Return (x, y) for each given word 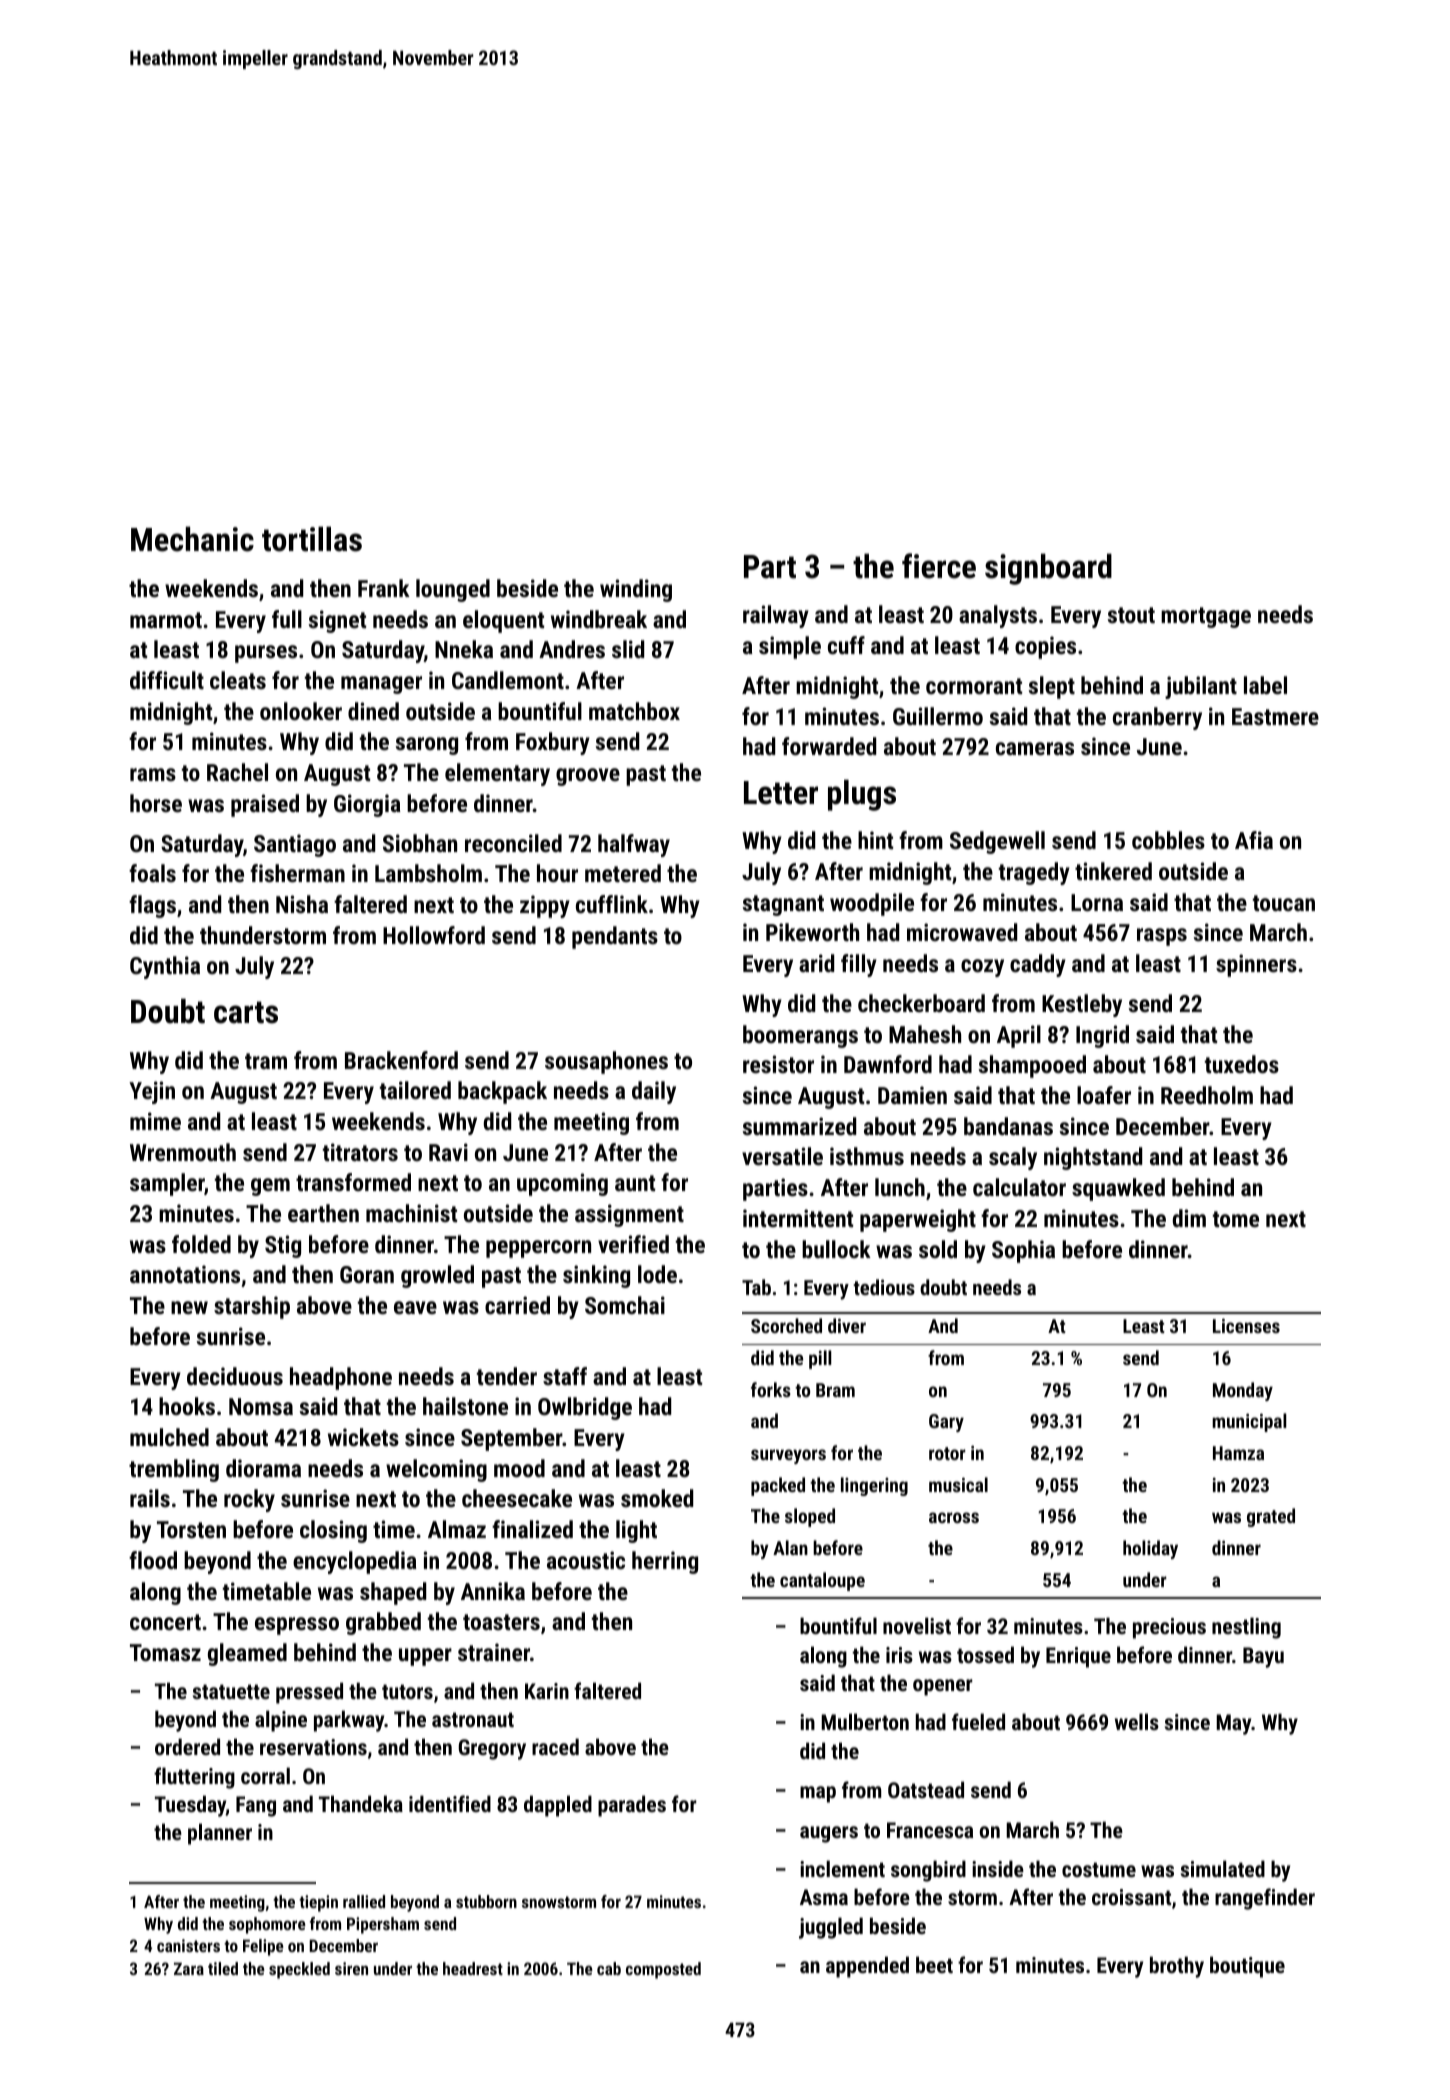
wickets (363, 1437)
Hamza (1238, 1453)
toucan (1284, 903)
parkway (349, 1721)
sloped (810, 1517)
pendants (615, 937)
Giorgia (367, 805)
